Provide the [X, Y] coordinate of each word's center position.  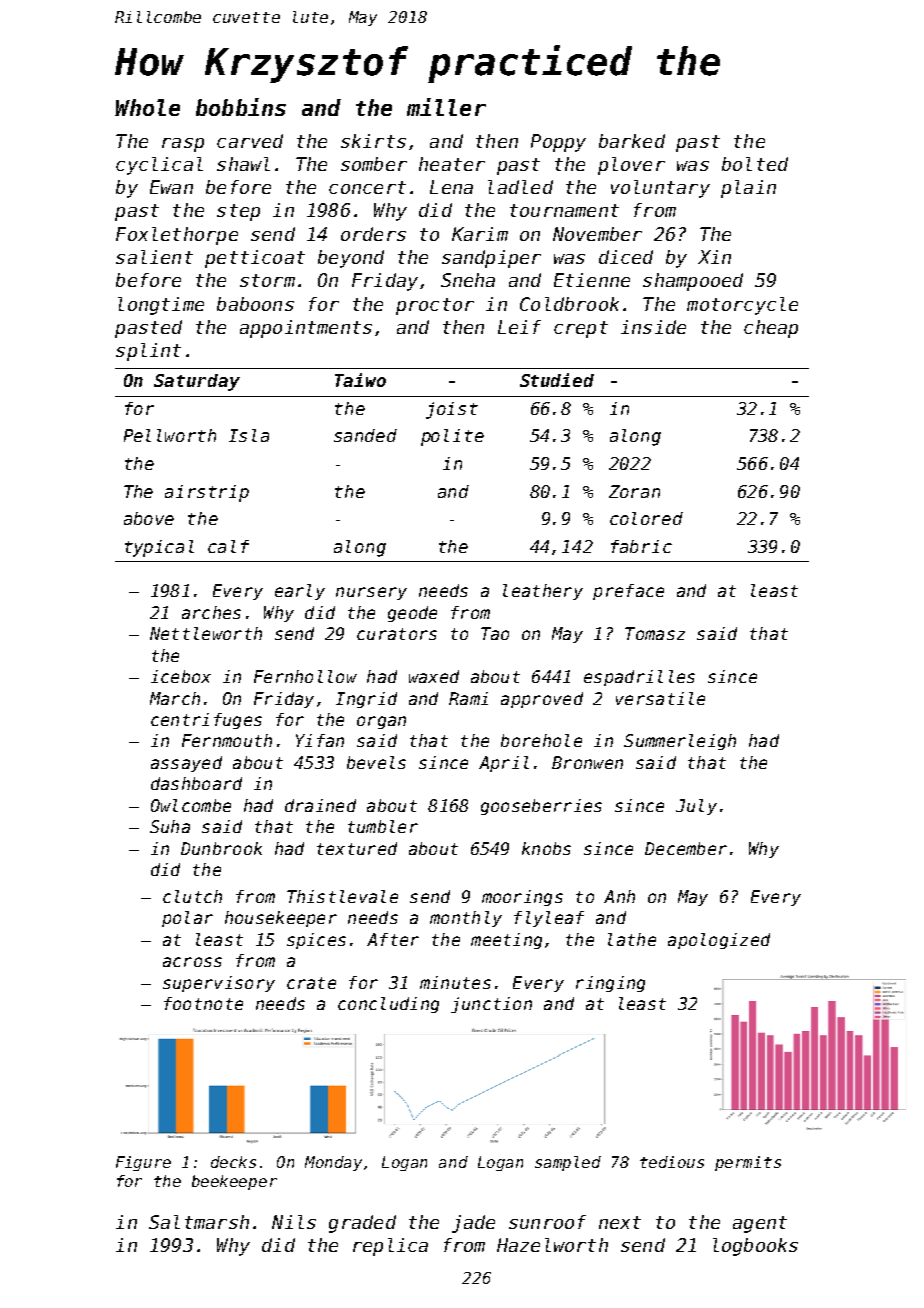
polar [187, 919]
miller [446, 107]
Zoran [634, 491]
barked [632, 141]
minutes [455, 982]
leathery [543, 592]
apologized [719, 941]
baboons [255, 304]
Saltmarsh [199, 1222]
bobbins [241, 107]
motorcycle [742, 306]
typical [159, 548]
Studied [557, 380]
